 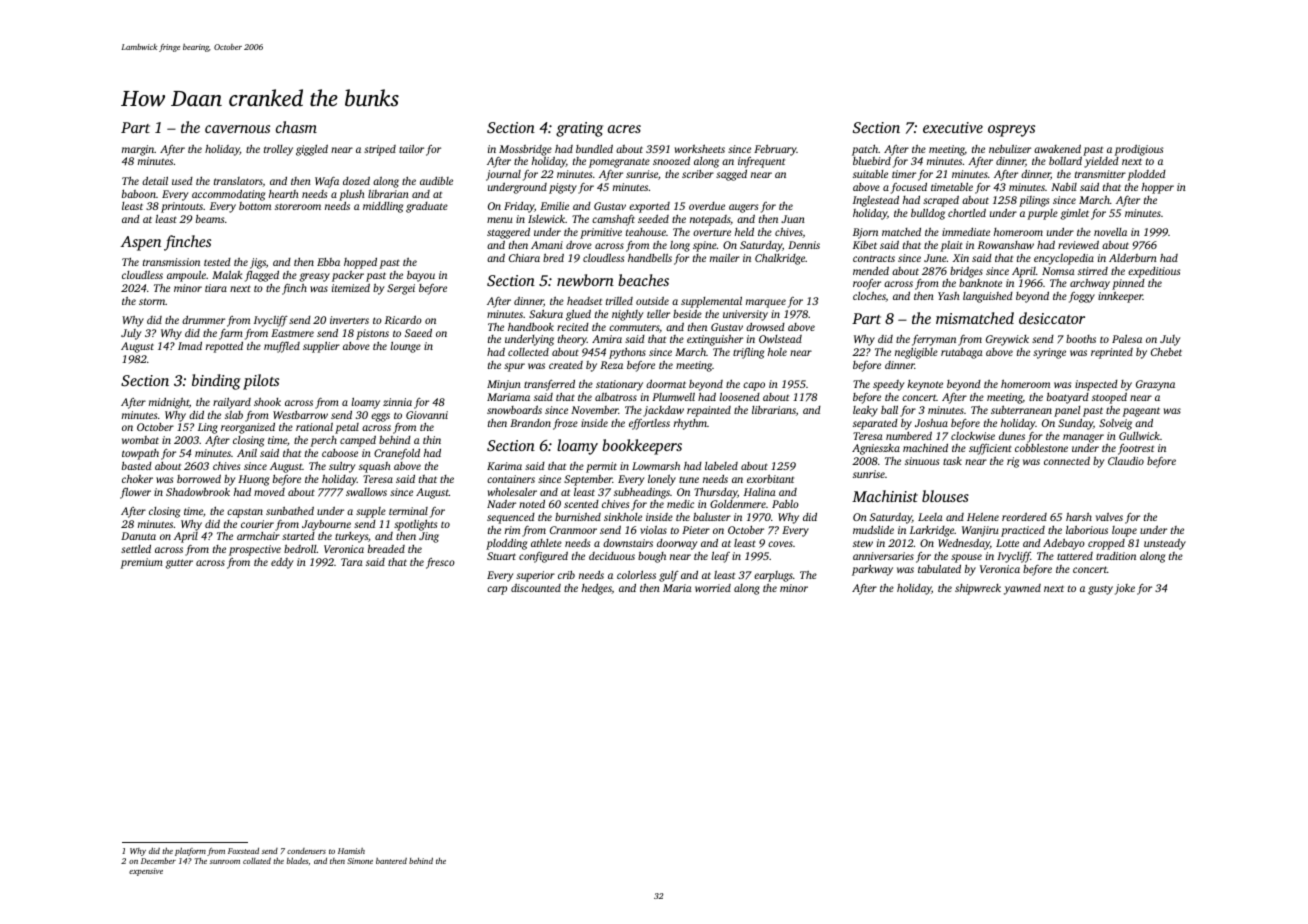 What do you see at coordinates (597, 589) in the page?
I see `hedges` at bounding box center [597, 589].
